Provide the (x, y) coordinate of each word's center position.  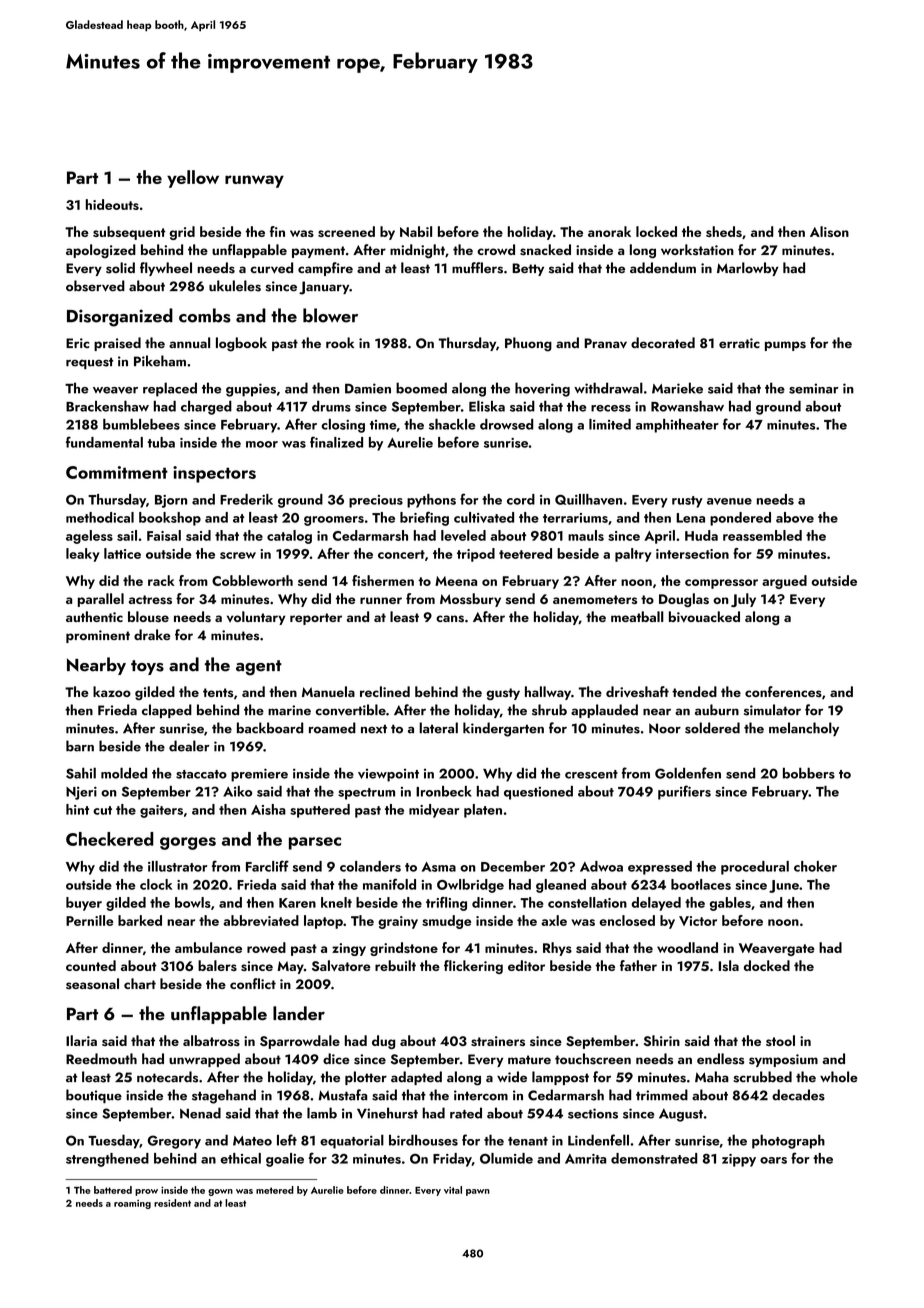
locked (656, 231)
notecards (167, 1077)
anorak (609, 231)
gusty (503, 694)
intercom (481, 1095)
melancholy (804, 729)
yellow (193, 179)
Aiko (237, 791)
